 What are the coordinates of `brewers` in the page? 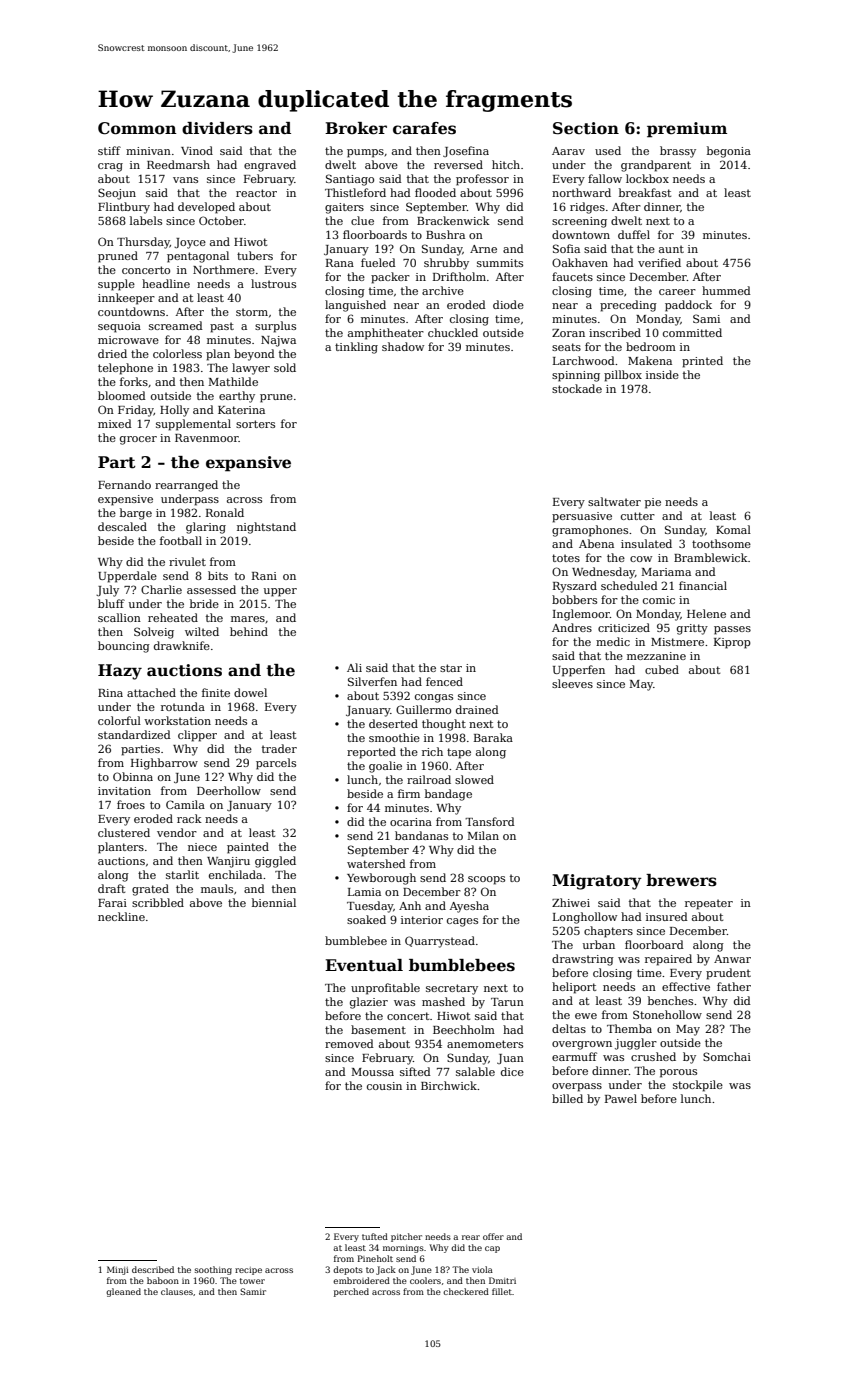 It's located at (681, 880).
